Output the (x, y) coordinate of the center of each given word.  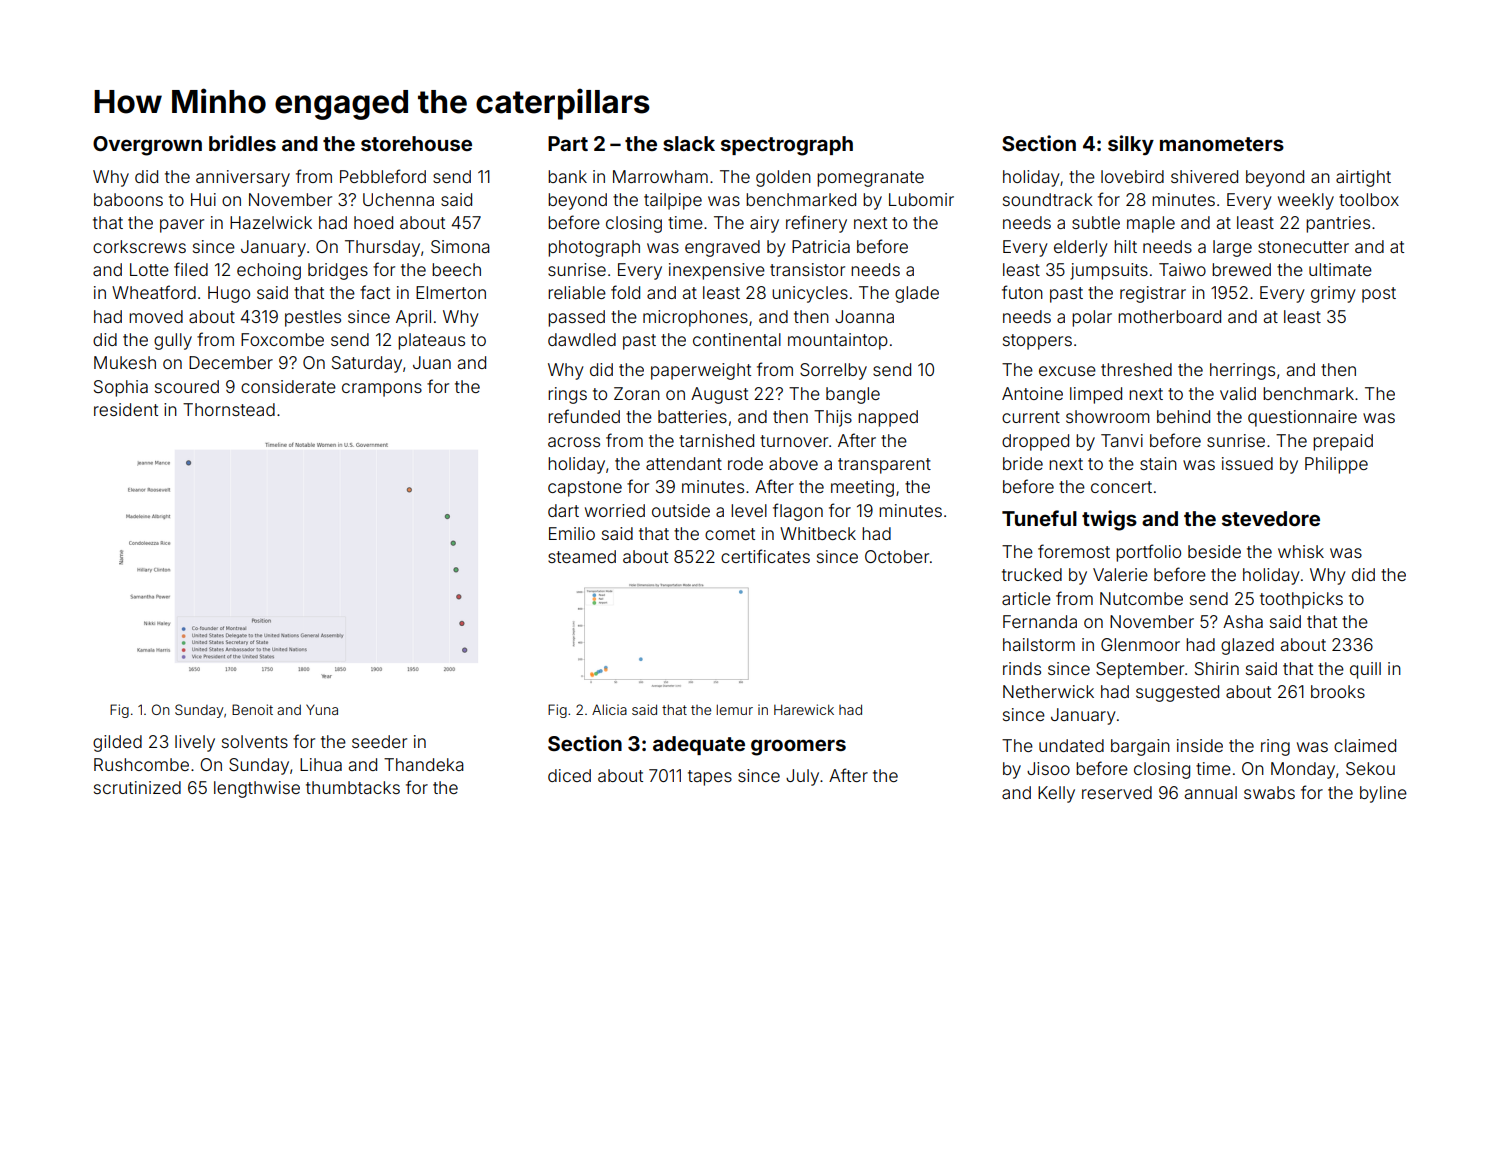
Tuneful (1039, 518)
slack (689, 143)
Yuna (322, 709)
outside (681, 510)
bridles (242, 143)
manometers (1222, 144)
